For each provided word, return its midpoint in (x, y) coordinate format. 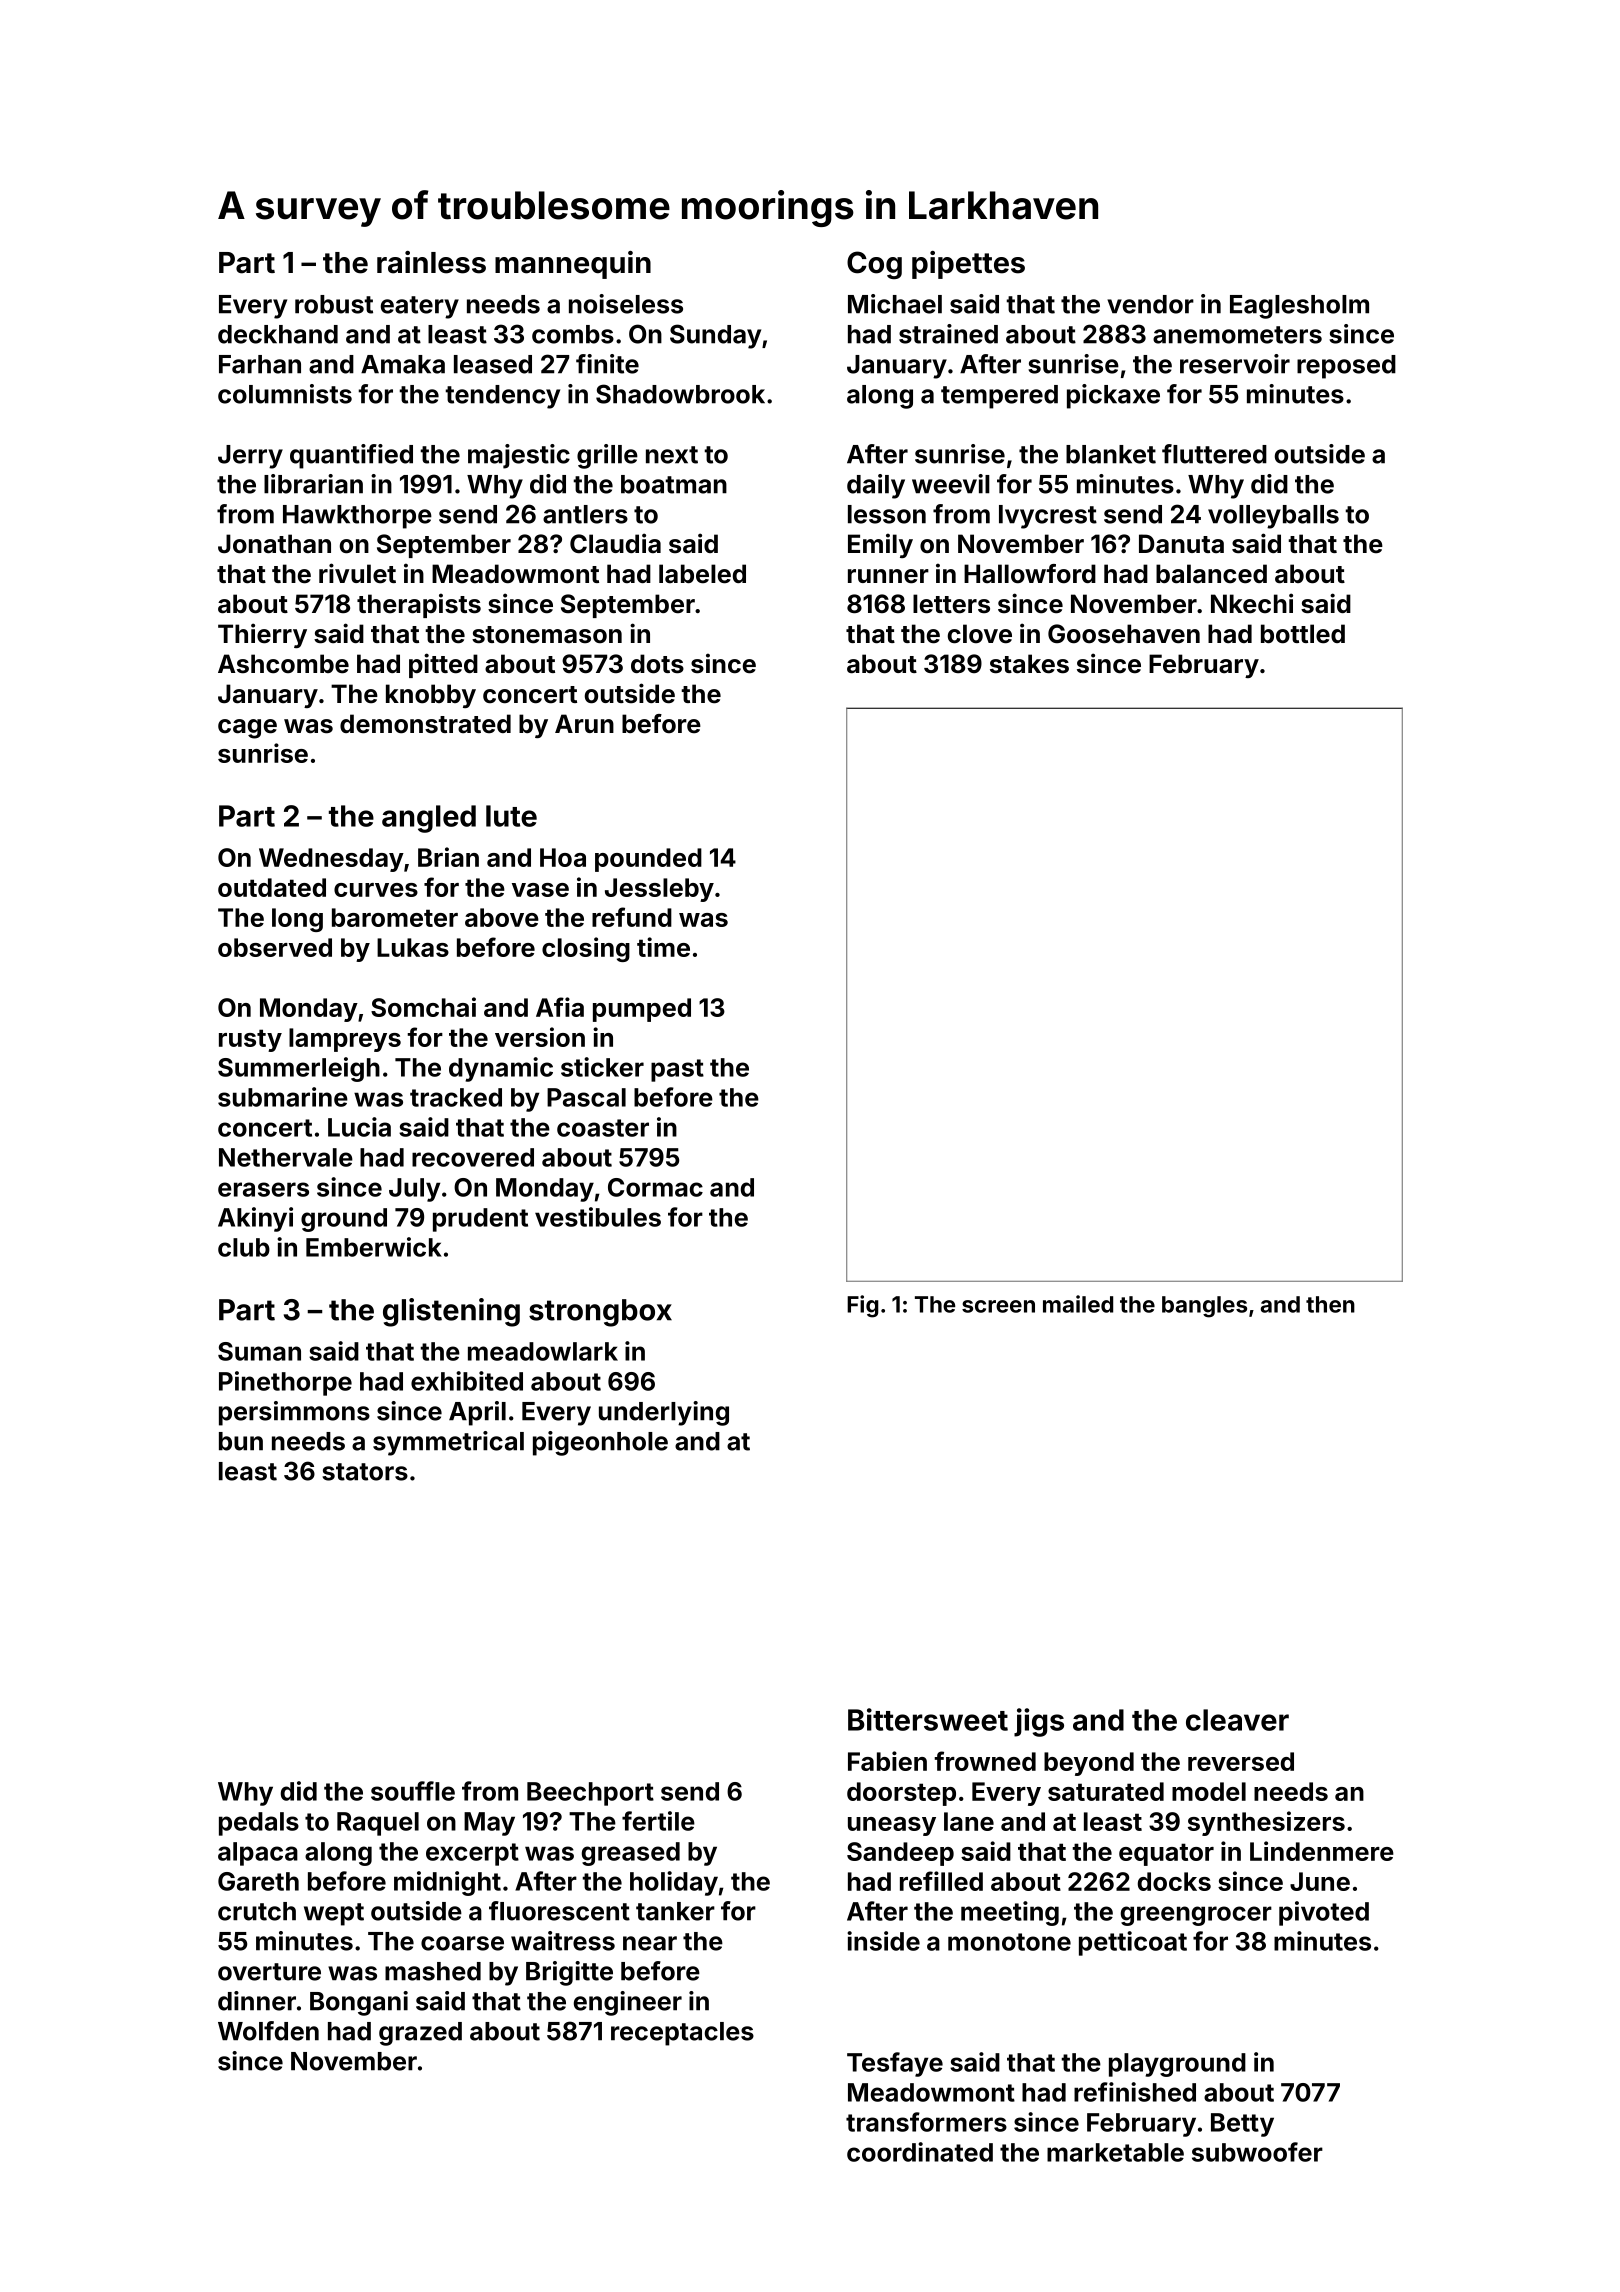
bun (241, 1441)
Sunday (715, 336)
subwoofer (1257, 2152)
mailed (1078, 1304)
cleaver (1237, 1720)
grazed (420, 2034)
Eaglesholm (1299, 307)
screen (998, 1306)
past (677, 1070)
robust (334, 304)
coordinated (920, 2152)
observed (275, 947)
